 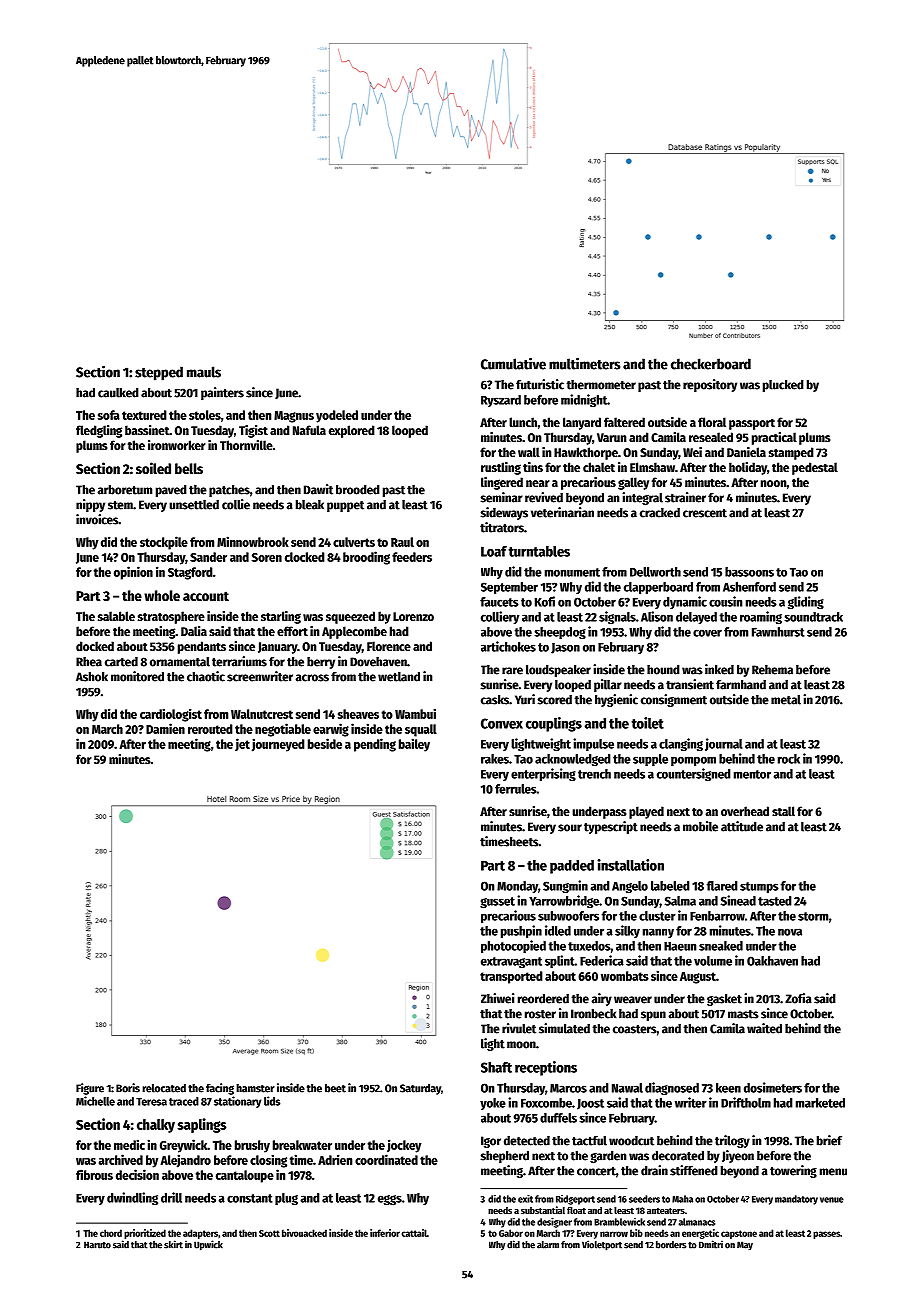 I want to click on eggs, so click(x=390, y=1200).
